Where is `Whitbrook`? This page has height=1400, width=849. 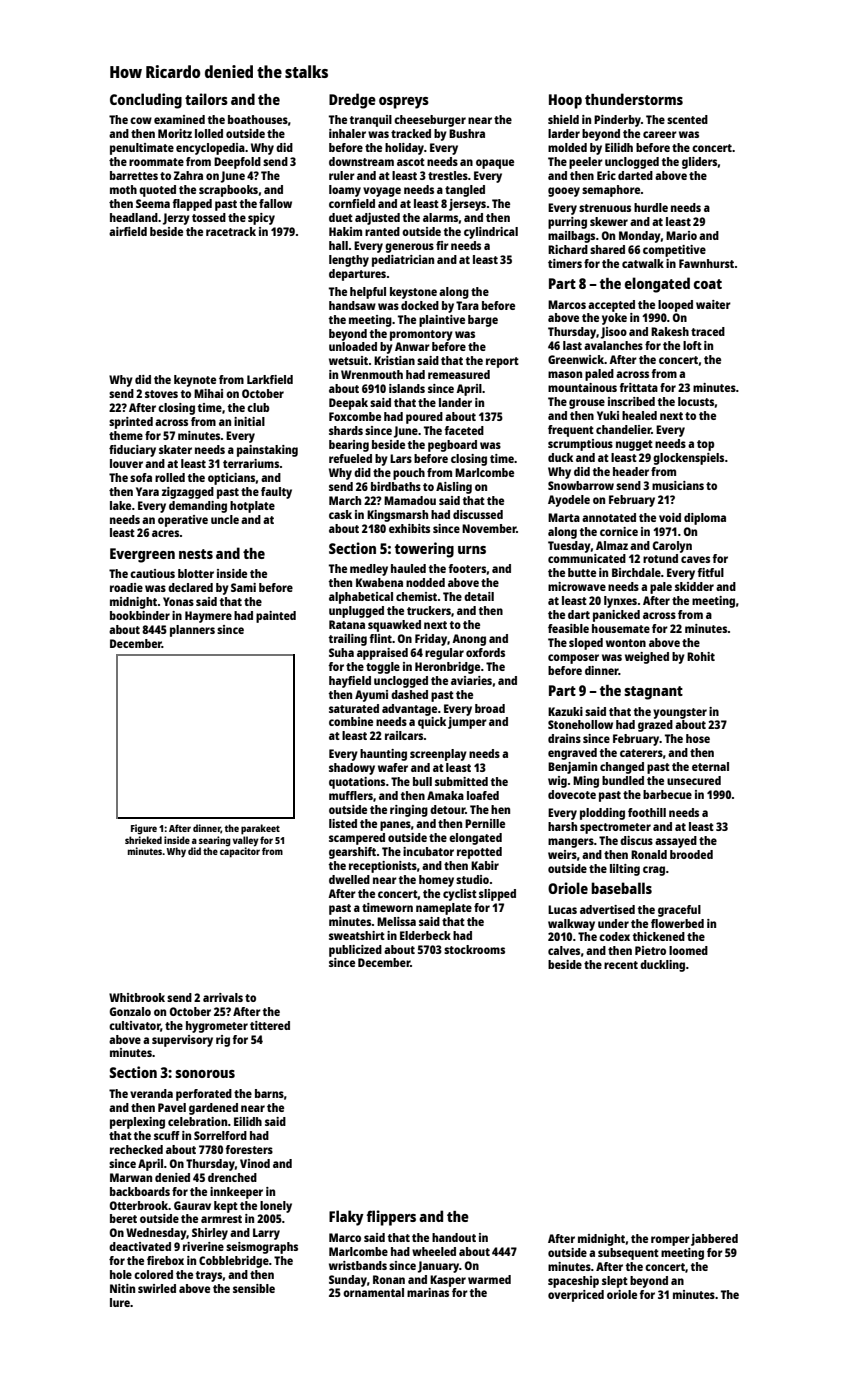 Whitbrook is located at coordinates (137, 997).
